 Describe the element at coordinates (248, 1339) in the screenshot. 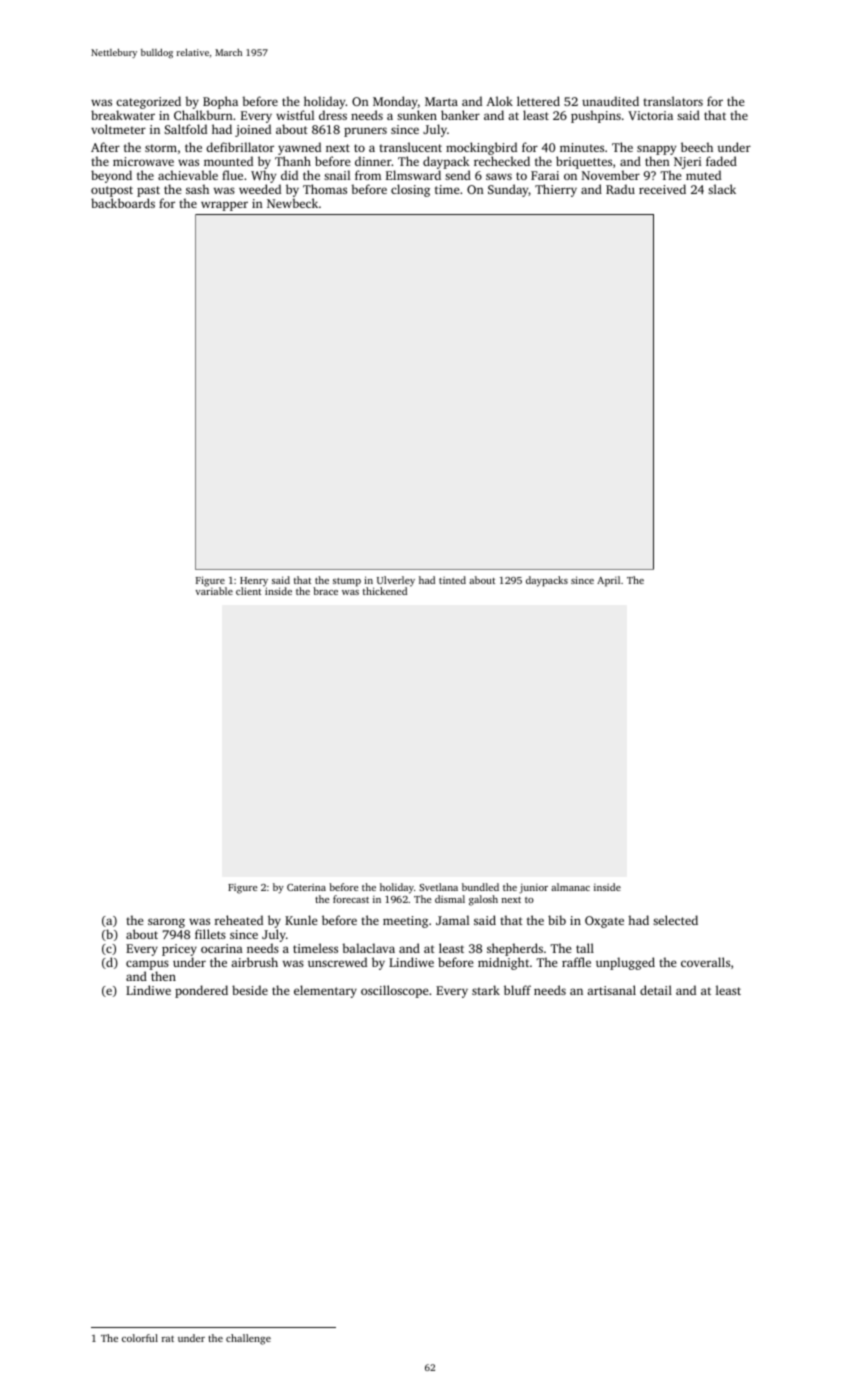

I see `challenge` at that location.
